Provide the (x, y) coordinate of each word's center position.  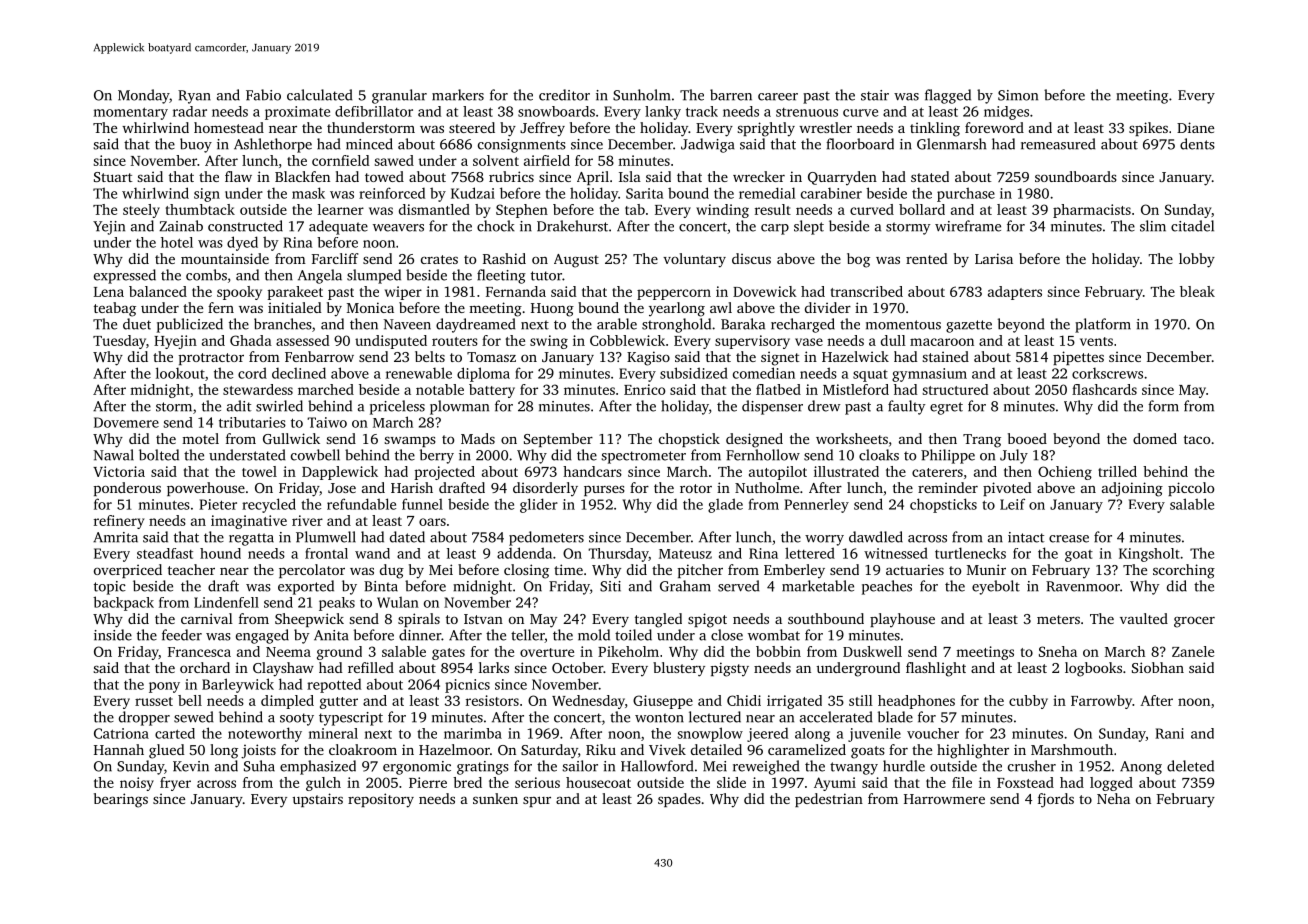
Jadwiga (708, 145)
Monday (144, 96)
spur (537, 802)
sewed (193, 717)
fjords (1056, 800)
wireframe (968, 226)
